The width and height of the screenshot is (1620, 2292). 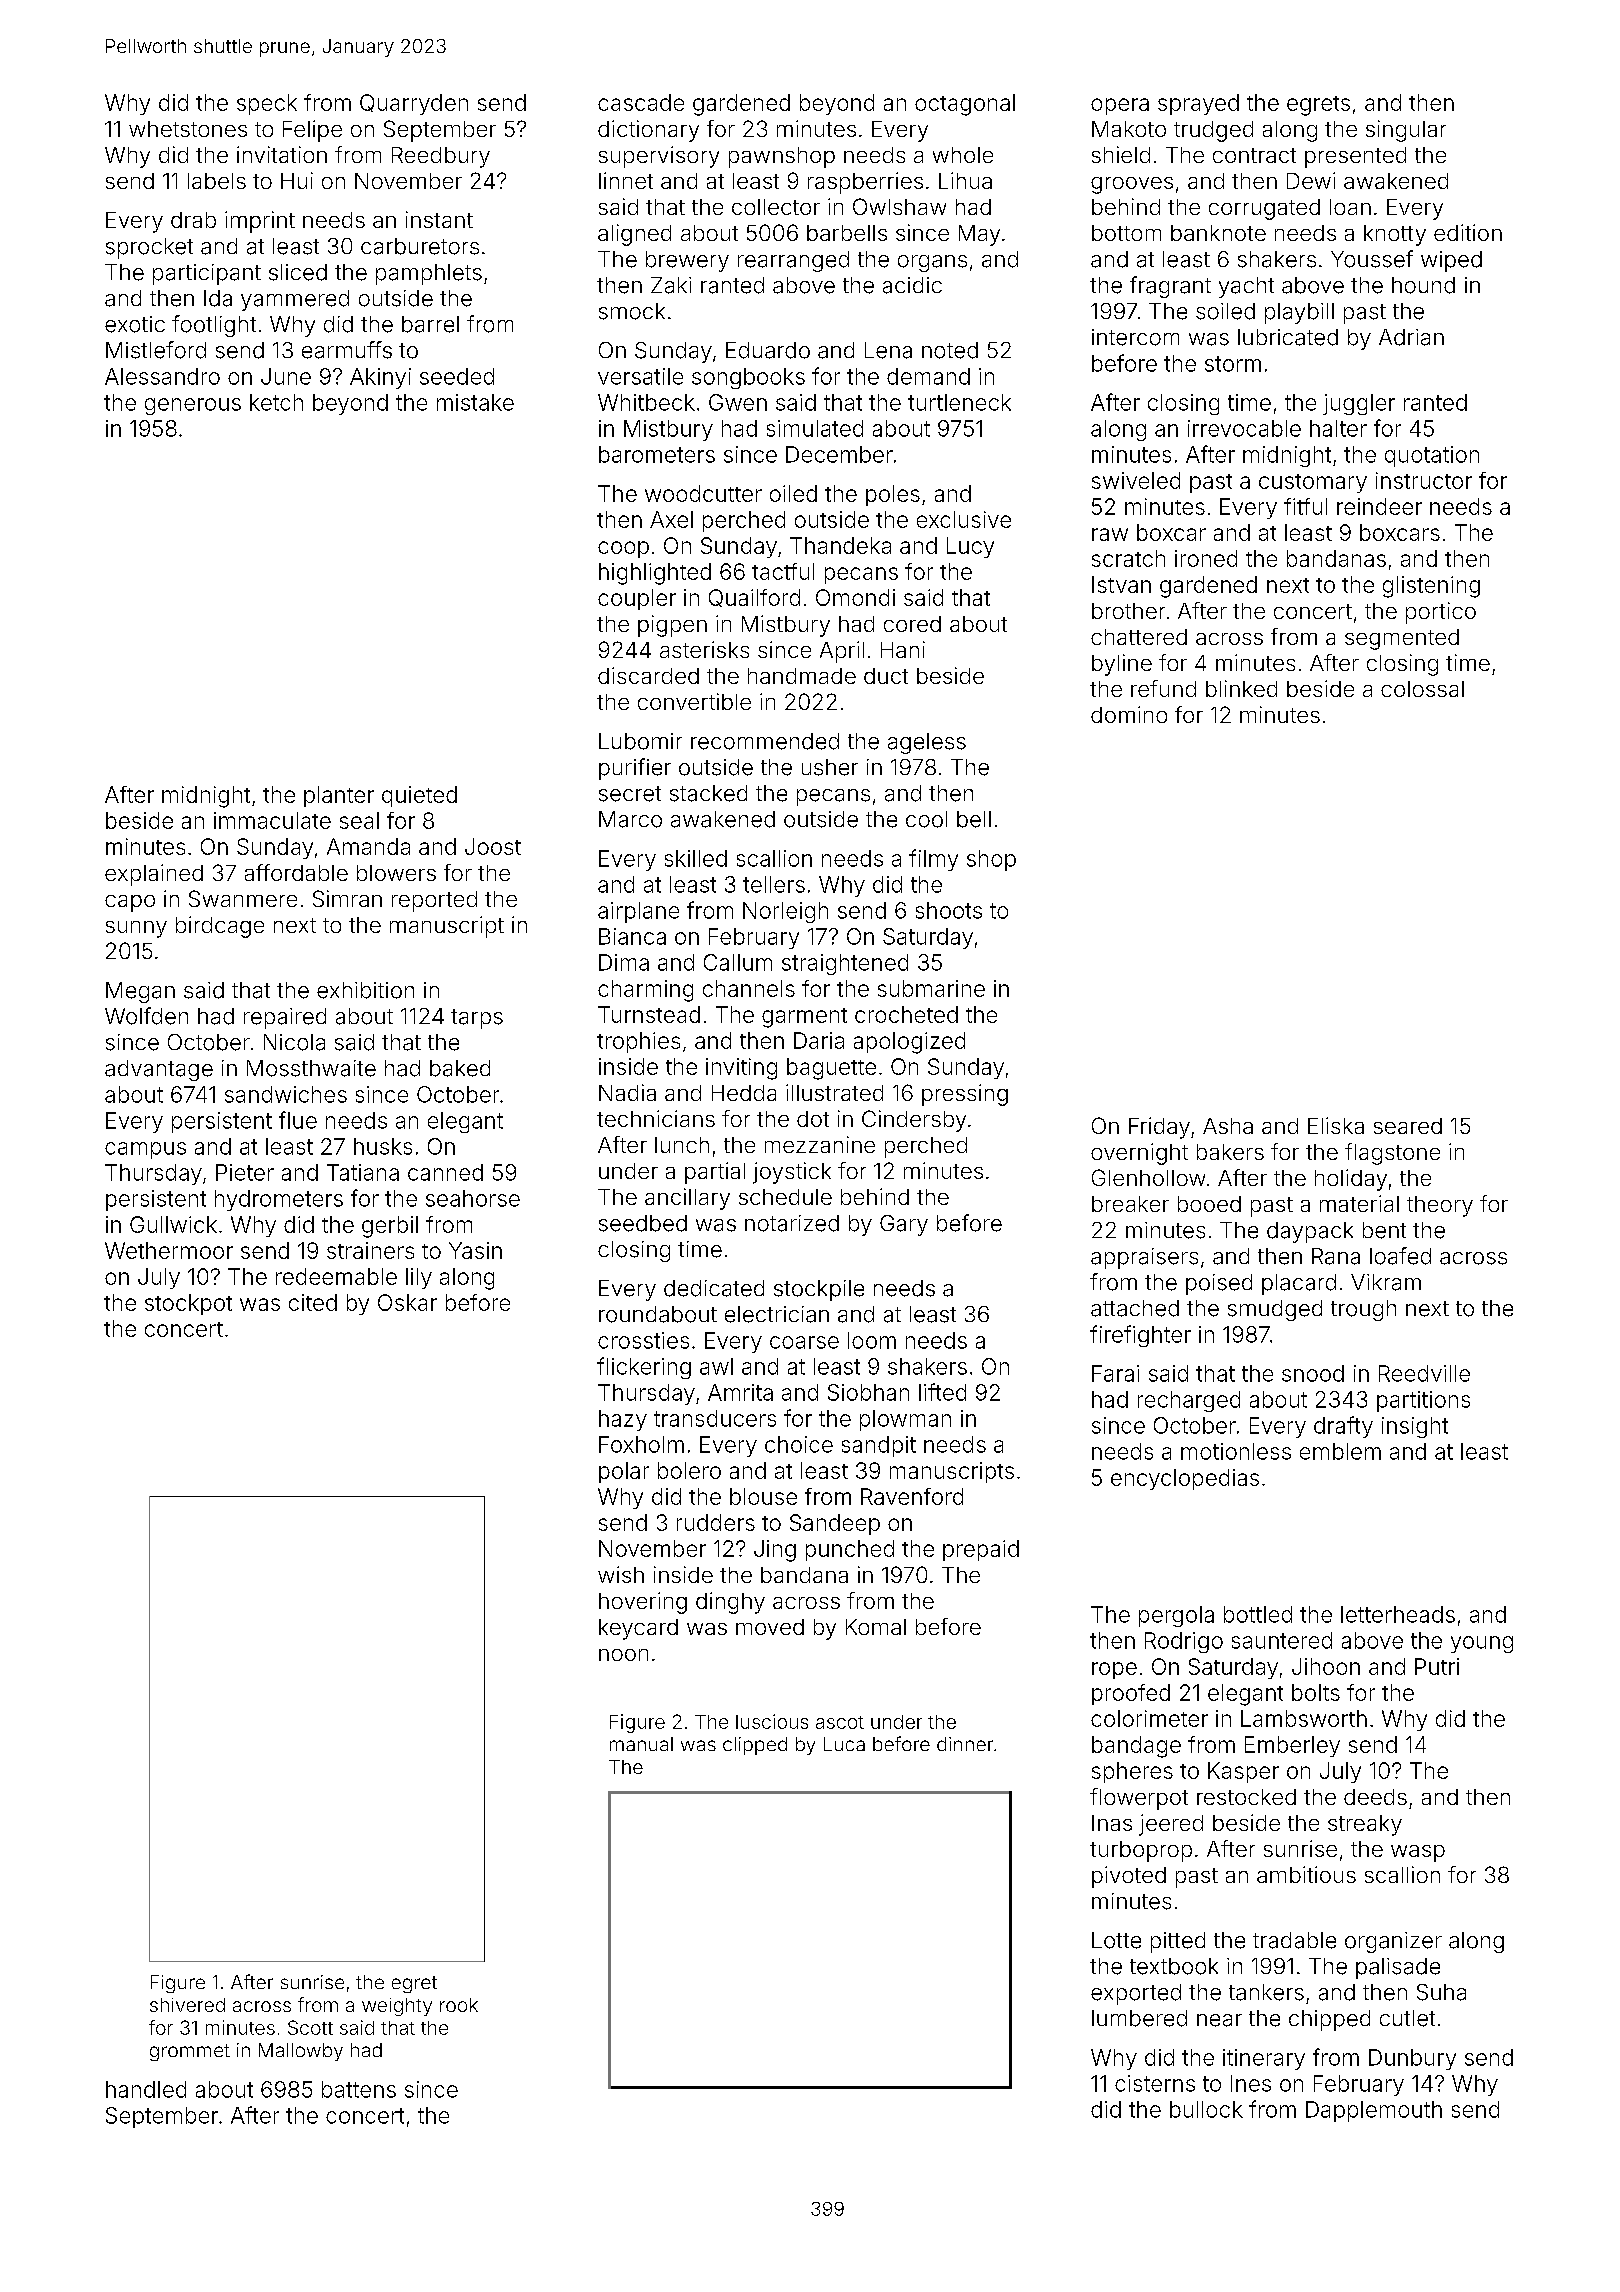 I want to click on Pieter, so click(x=245, y=1172).
